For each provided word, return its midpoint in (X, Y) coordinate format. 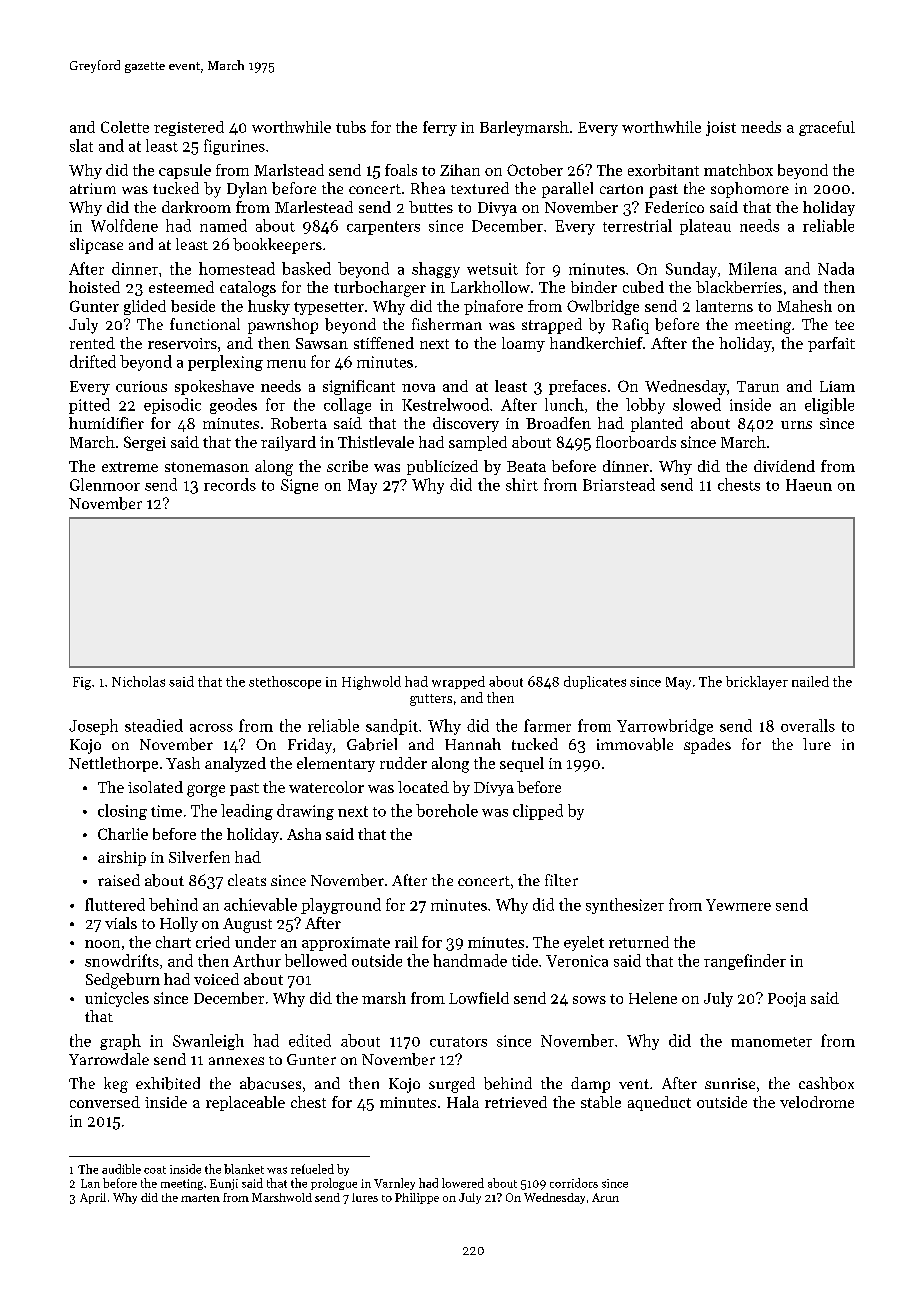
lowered (463, 1183)
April (93, 1198)
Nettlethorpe (113, 764)
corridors (574, 1183)
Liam (837, 386)
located (423, 787)
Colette (125, 127)
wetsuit (492, 269)
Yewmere (738, 905)
